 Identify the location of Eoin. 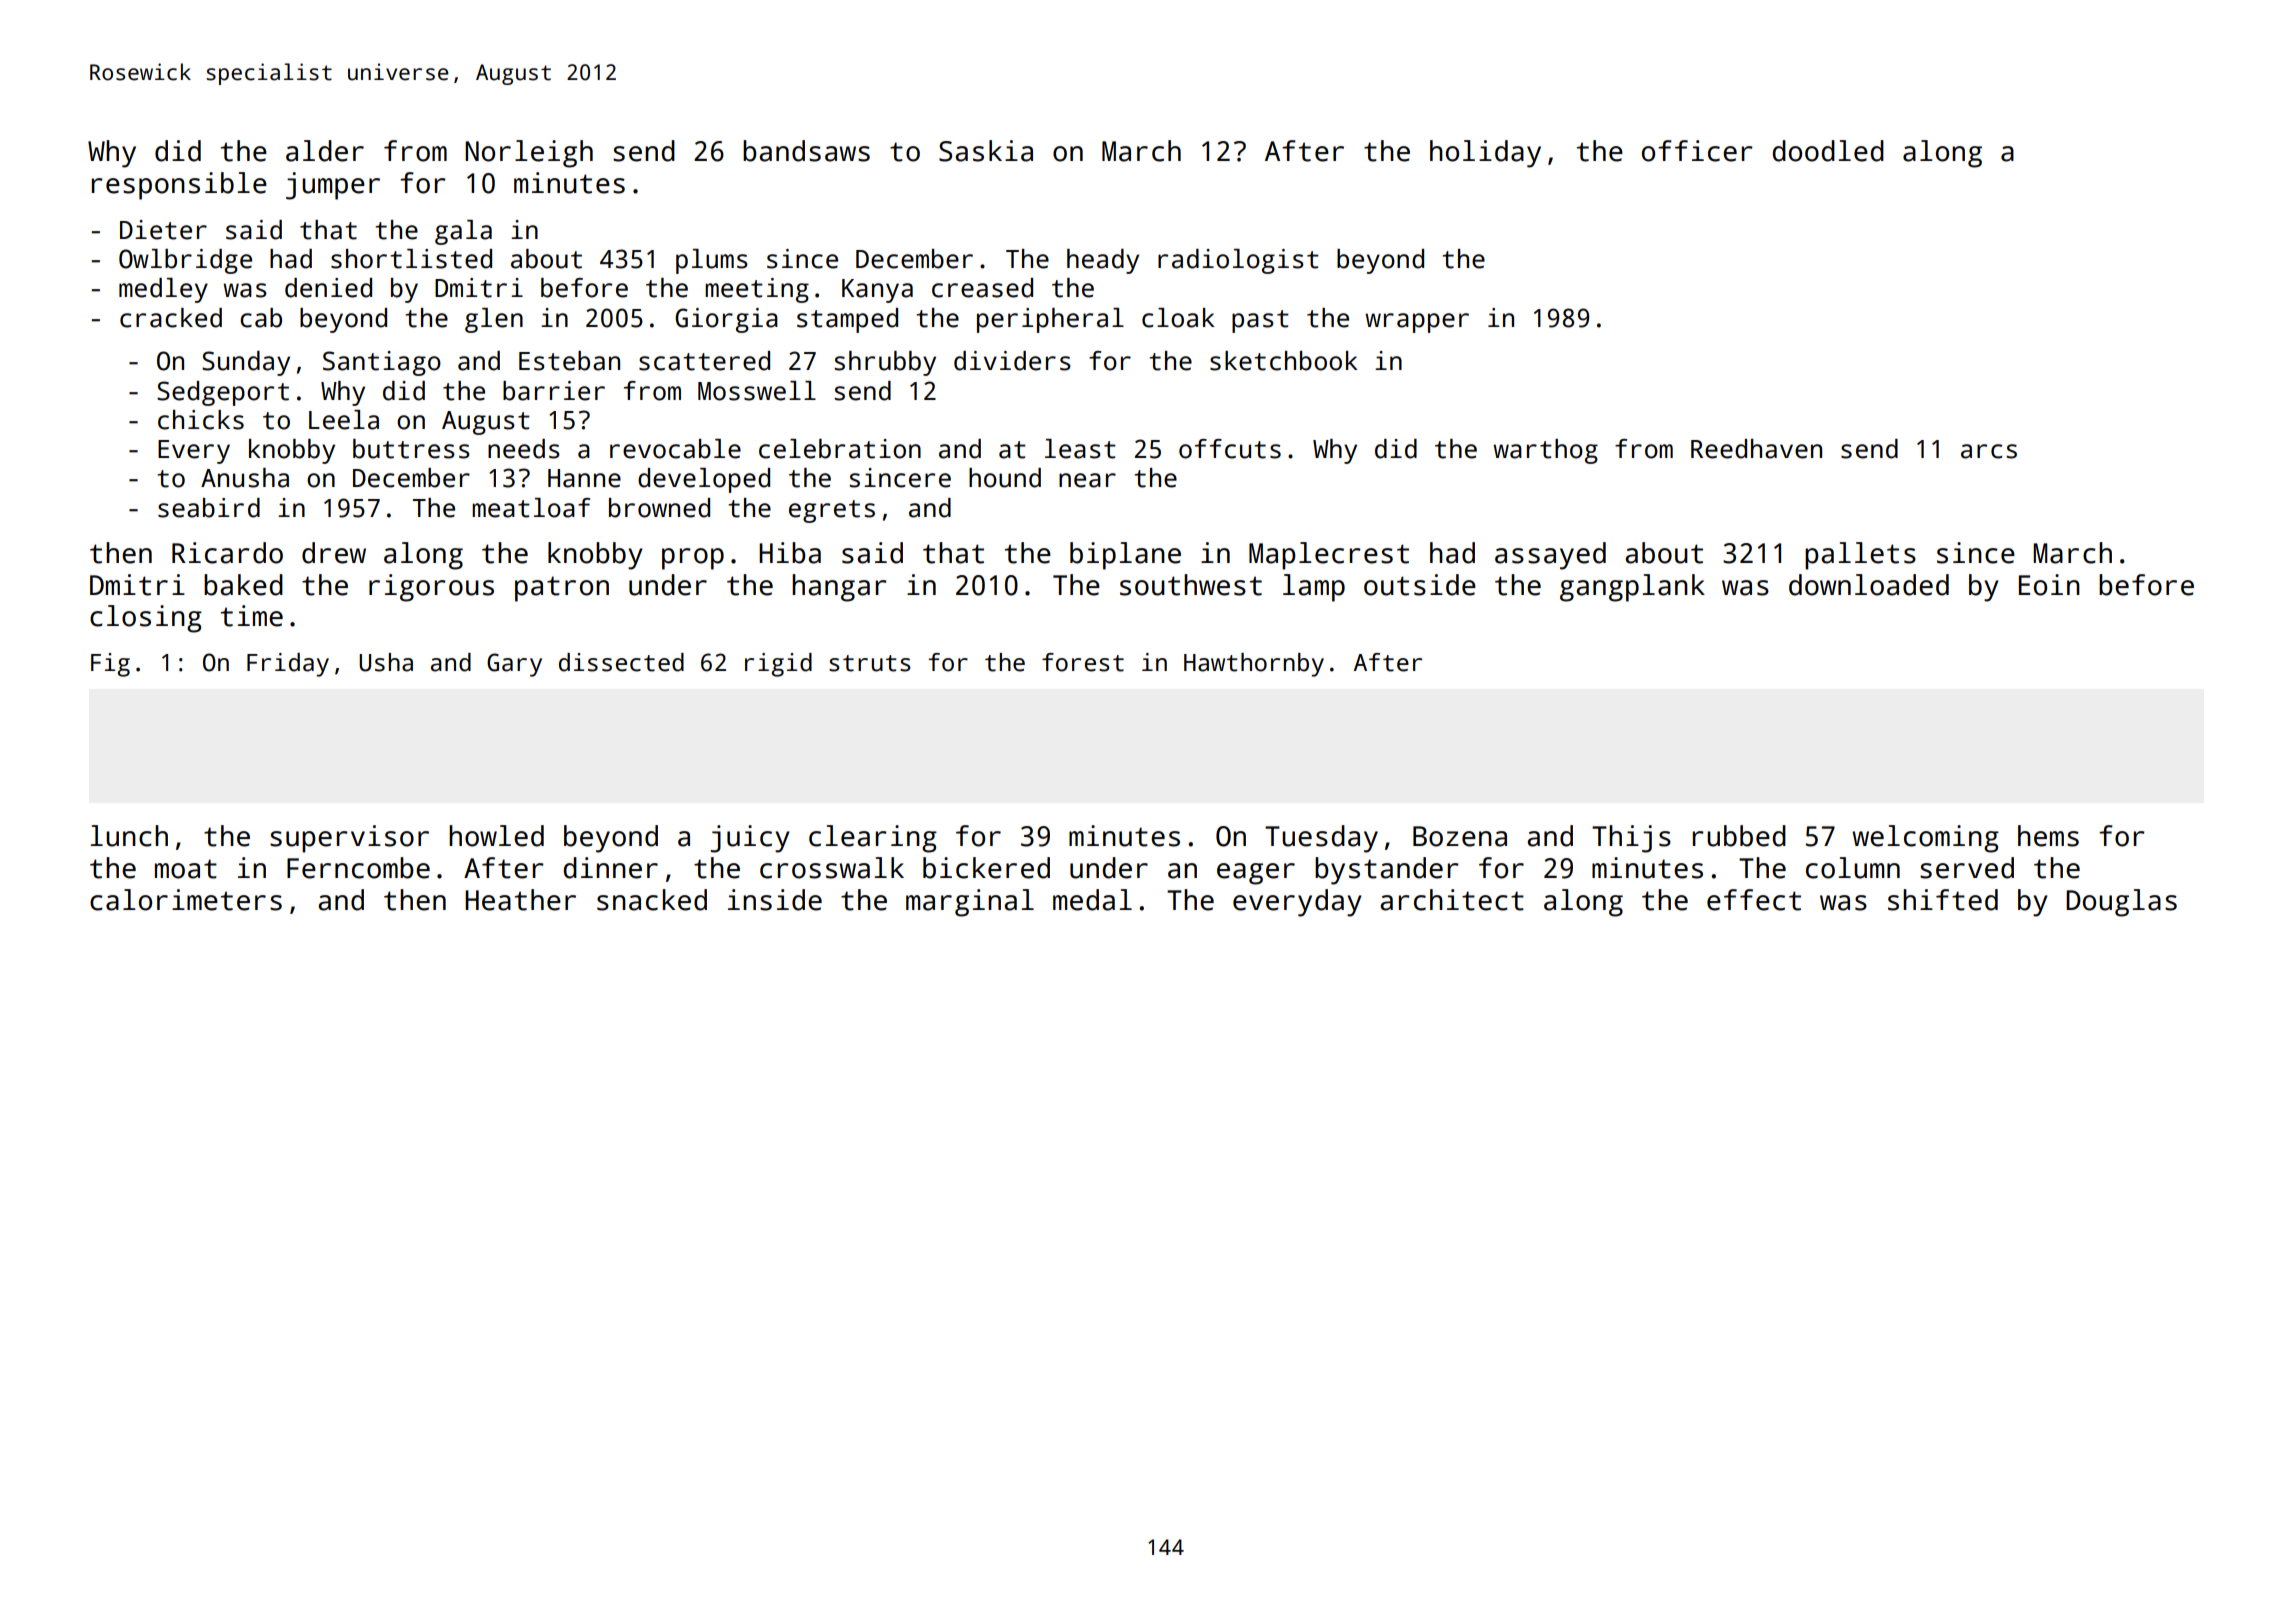
(2049, 585).
